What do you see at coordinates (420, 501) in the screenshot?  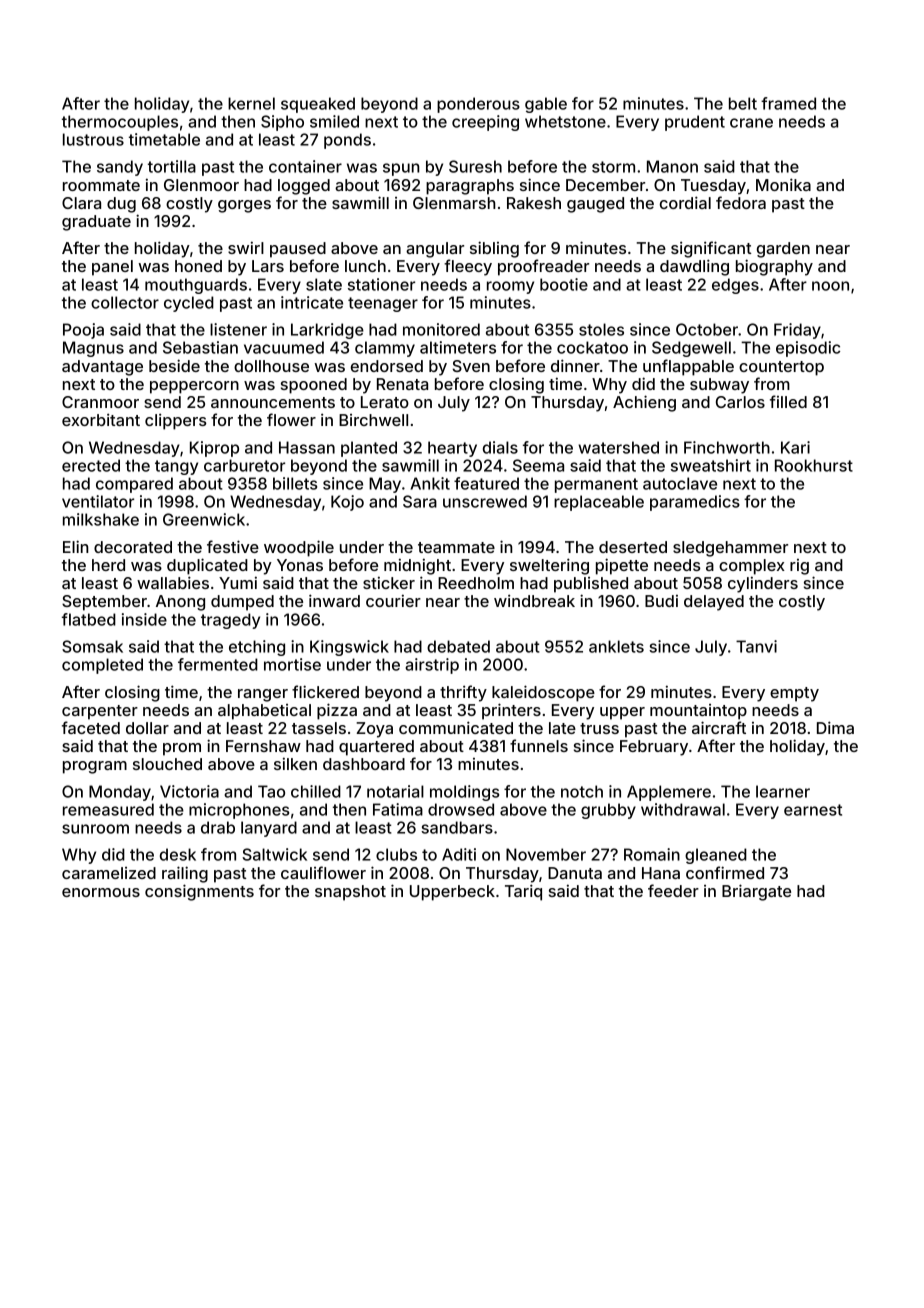 I see `Sara` at bounding box center [420, 501].
